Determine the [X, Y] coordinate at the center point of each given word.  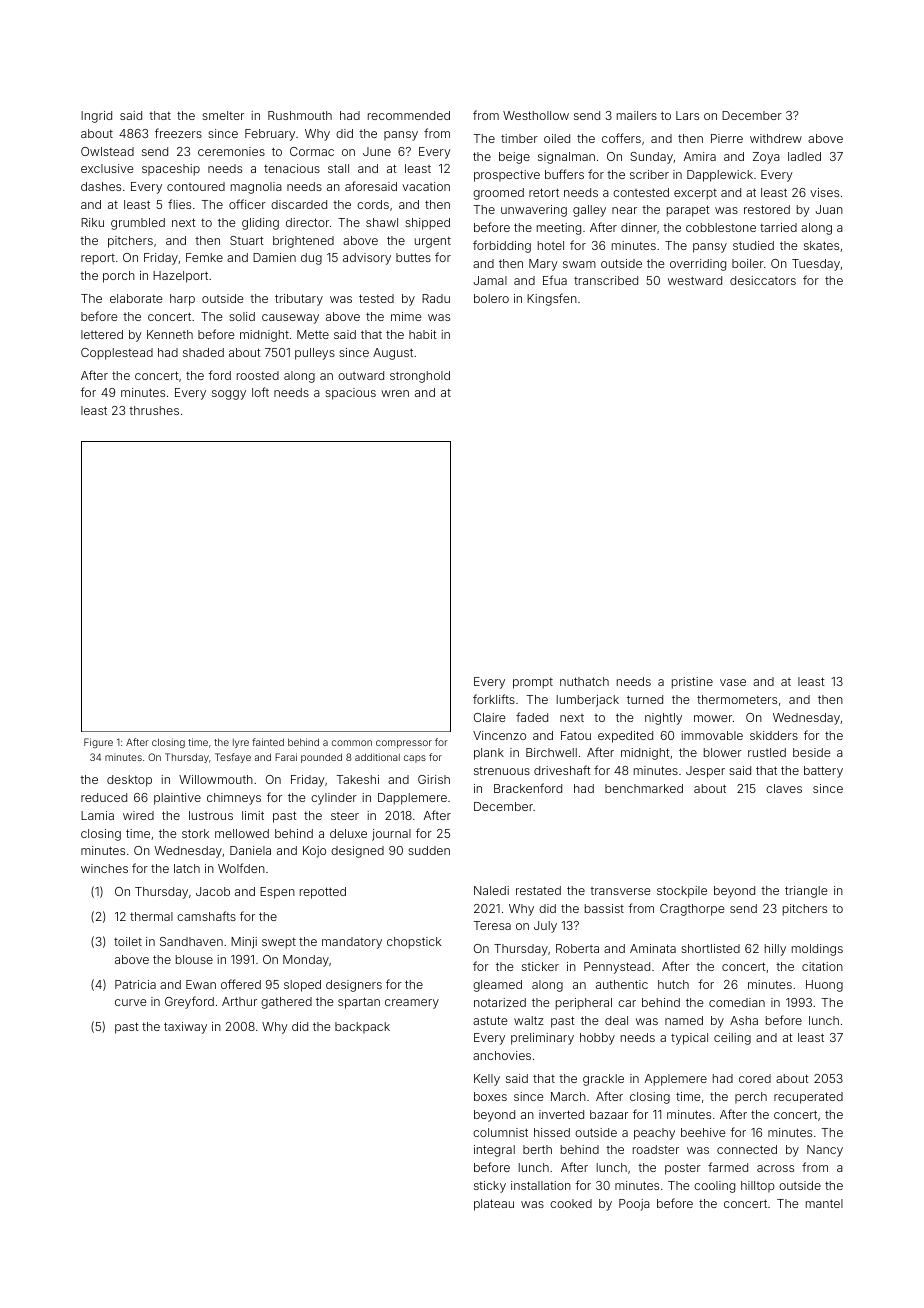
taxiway [185, 1028]
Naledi [491, 890]
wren [395, 393]
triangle [806, 892]
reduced [104, 797]
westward [695, 280]
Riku [92, 222]
